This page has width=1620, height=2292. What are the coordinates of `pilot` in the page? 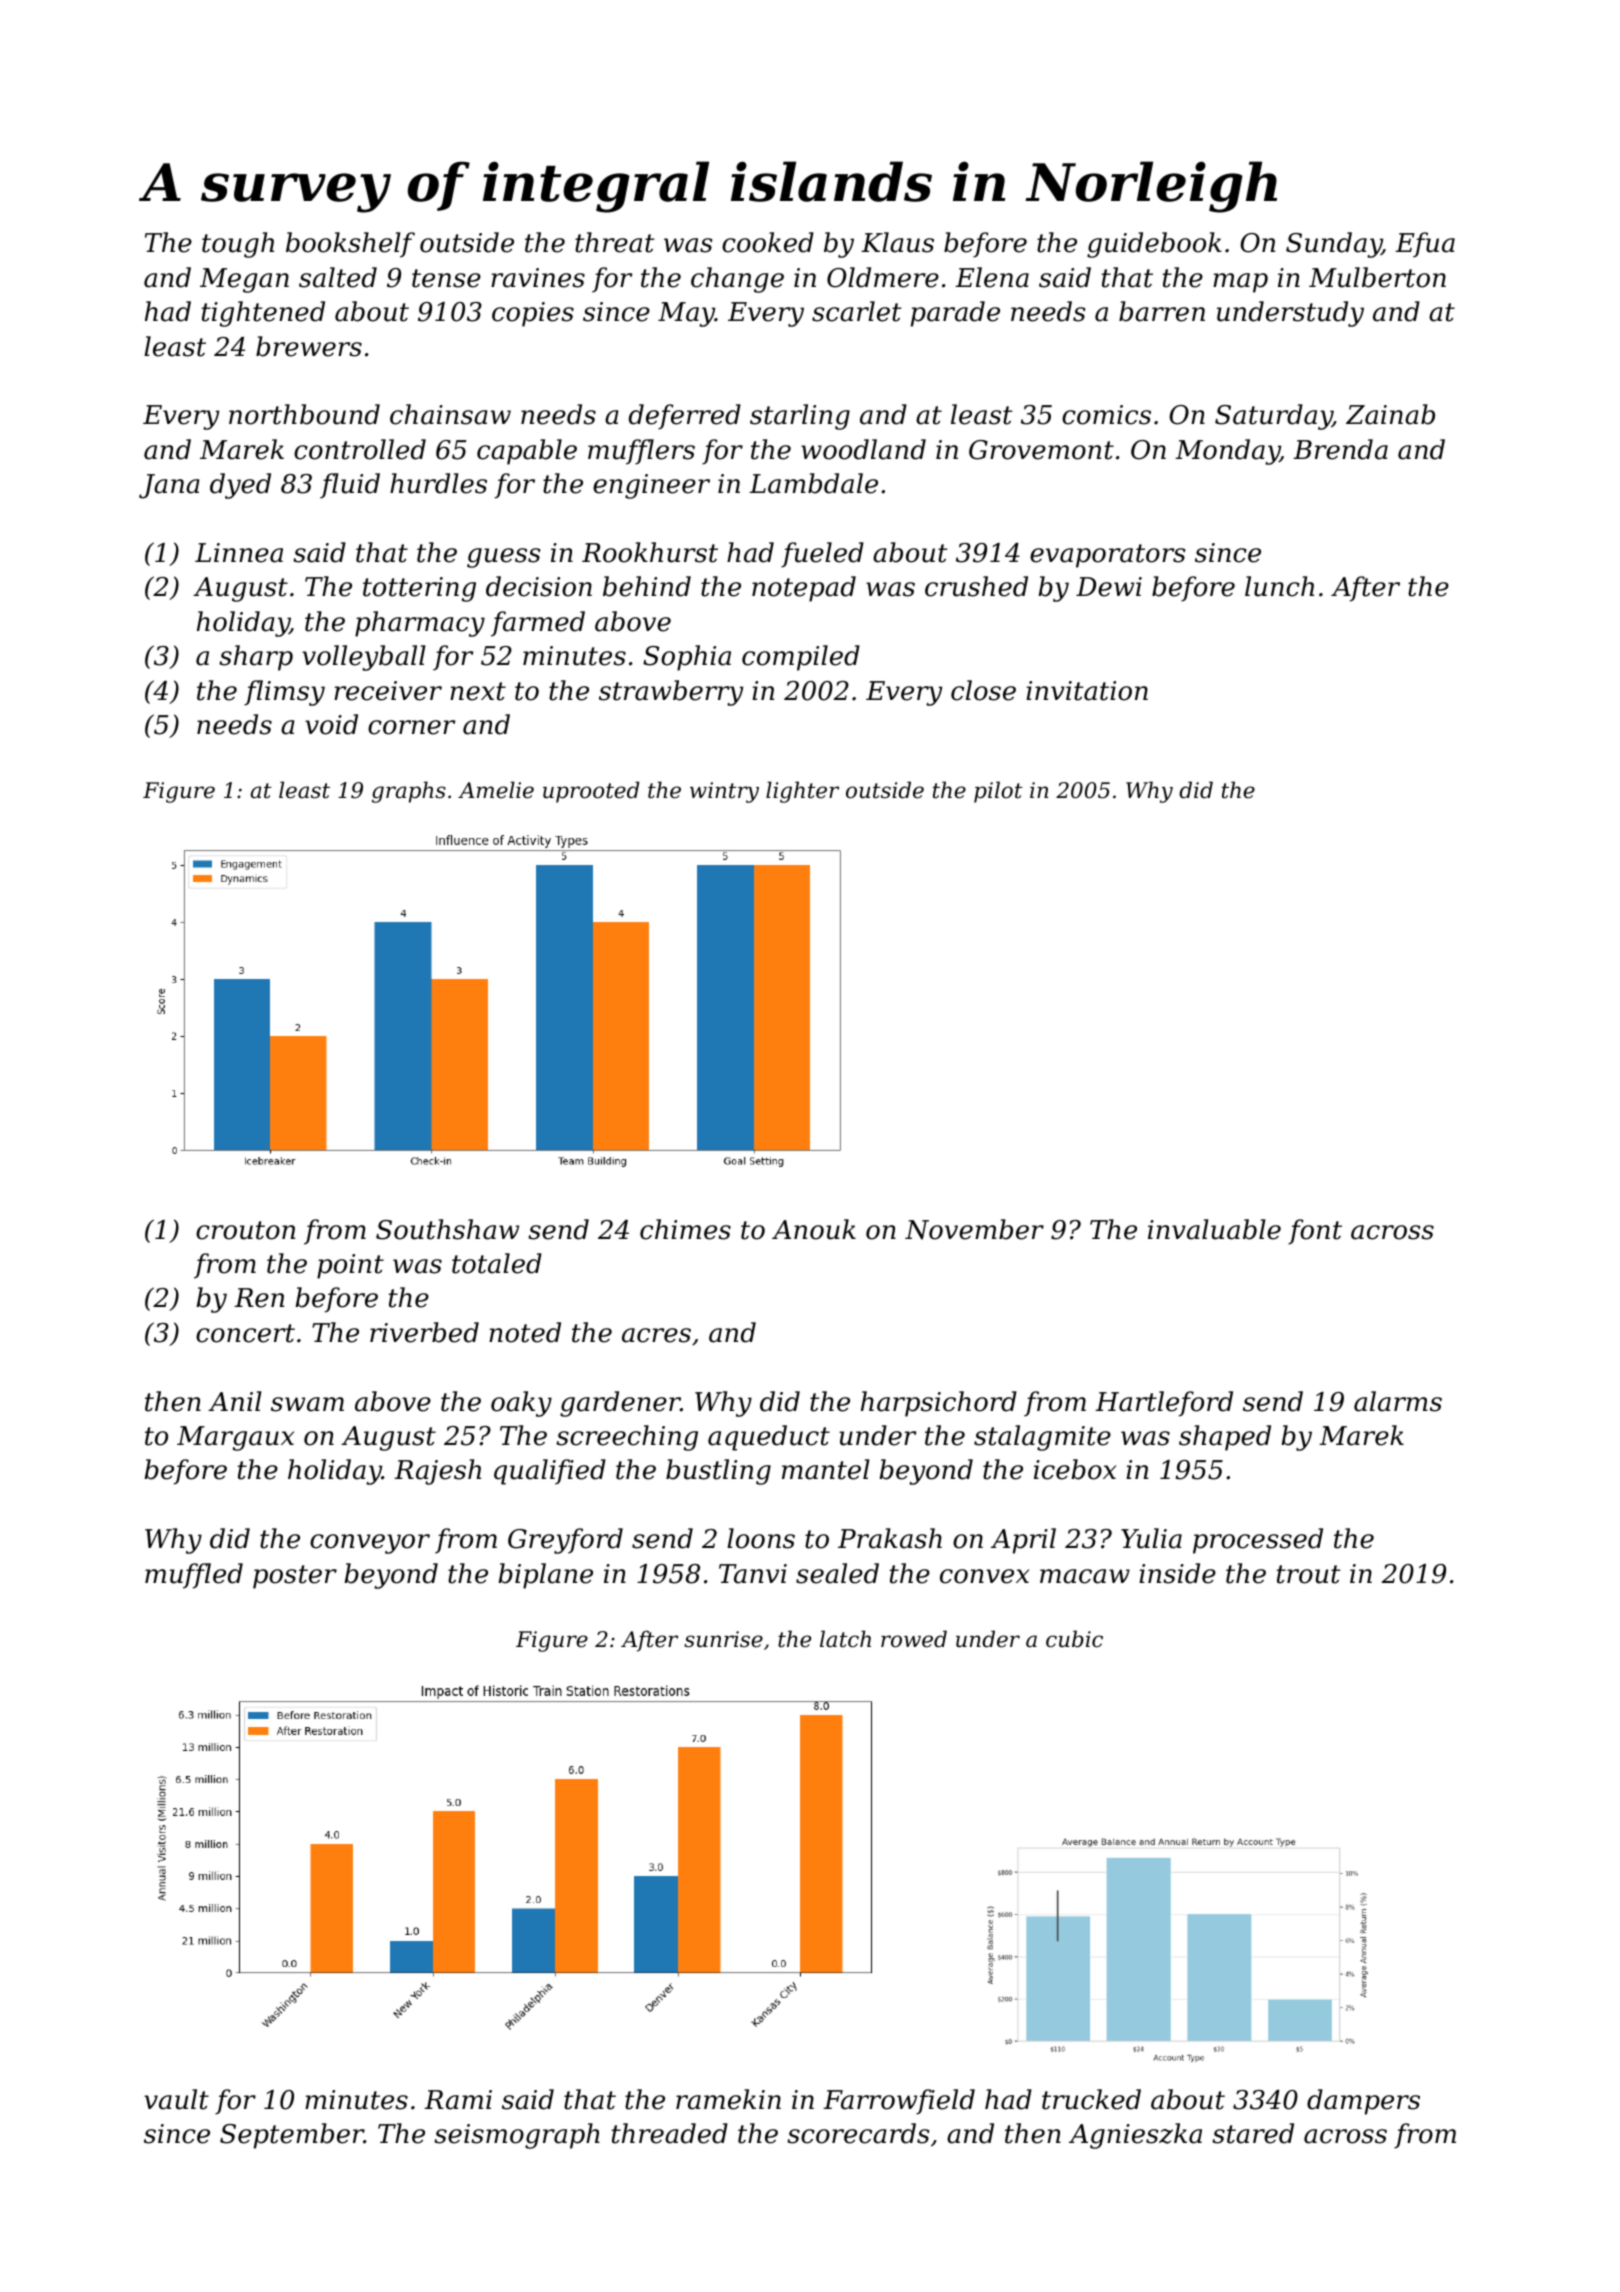 It's located at (998, 792).
